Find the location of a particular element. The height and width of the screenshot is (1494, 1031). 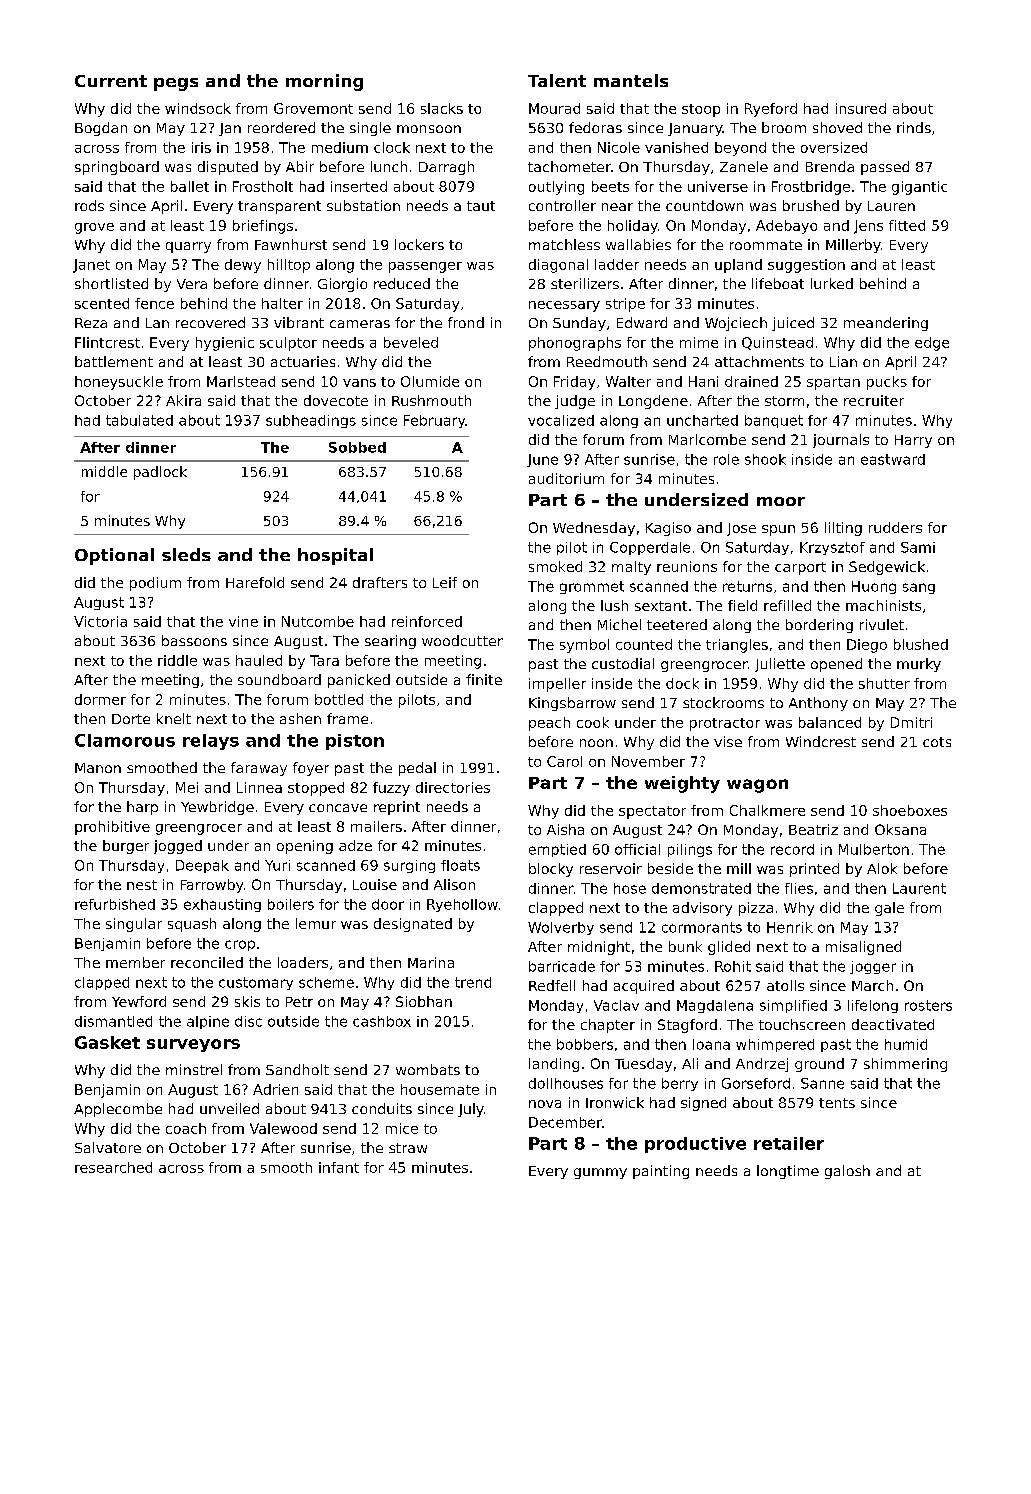

June is located at coordinates (542, 460).
